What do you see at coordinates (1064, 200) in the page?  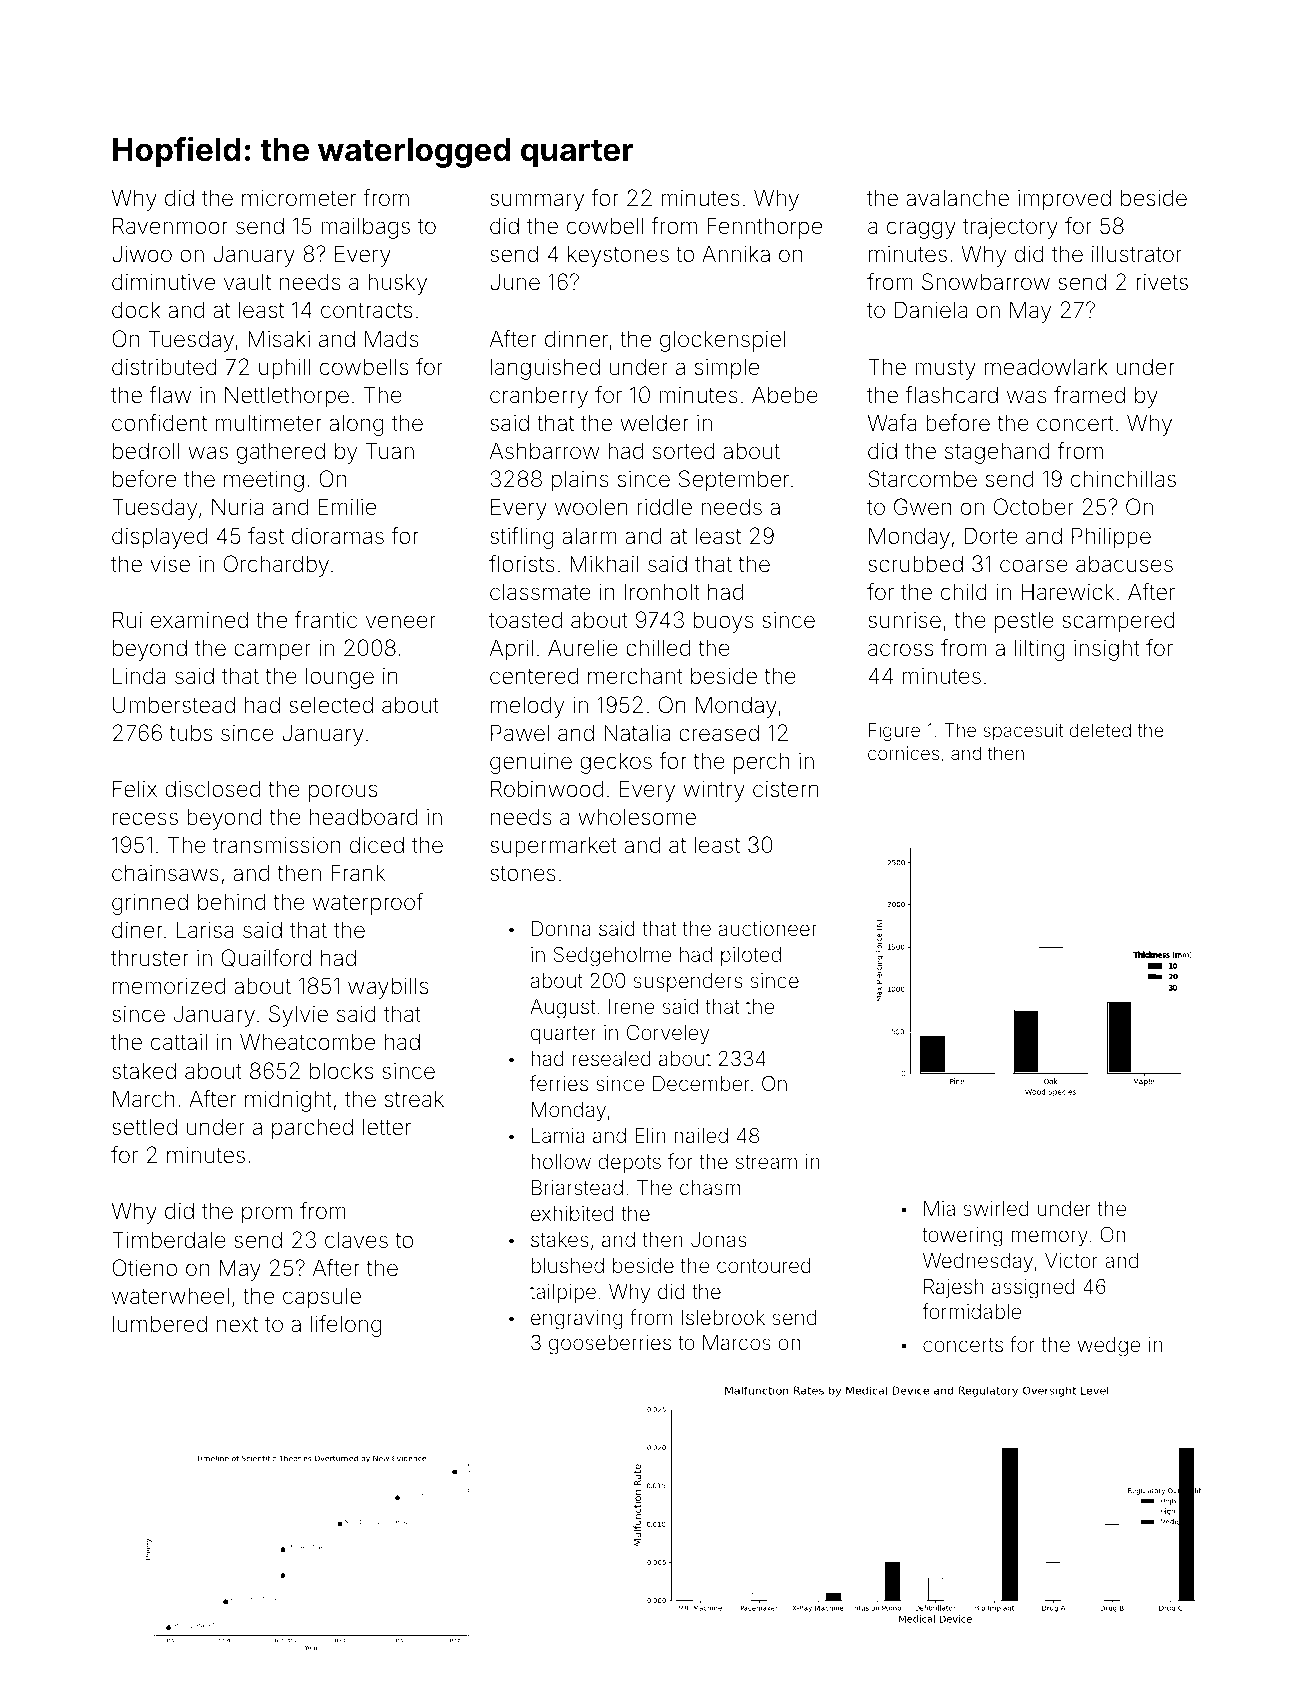 I see `improved` at bounding box center [1064, 200].
